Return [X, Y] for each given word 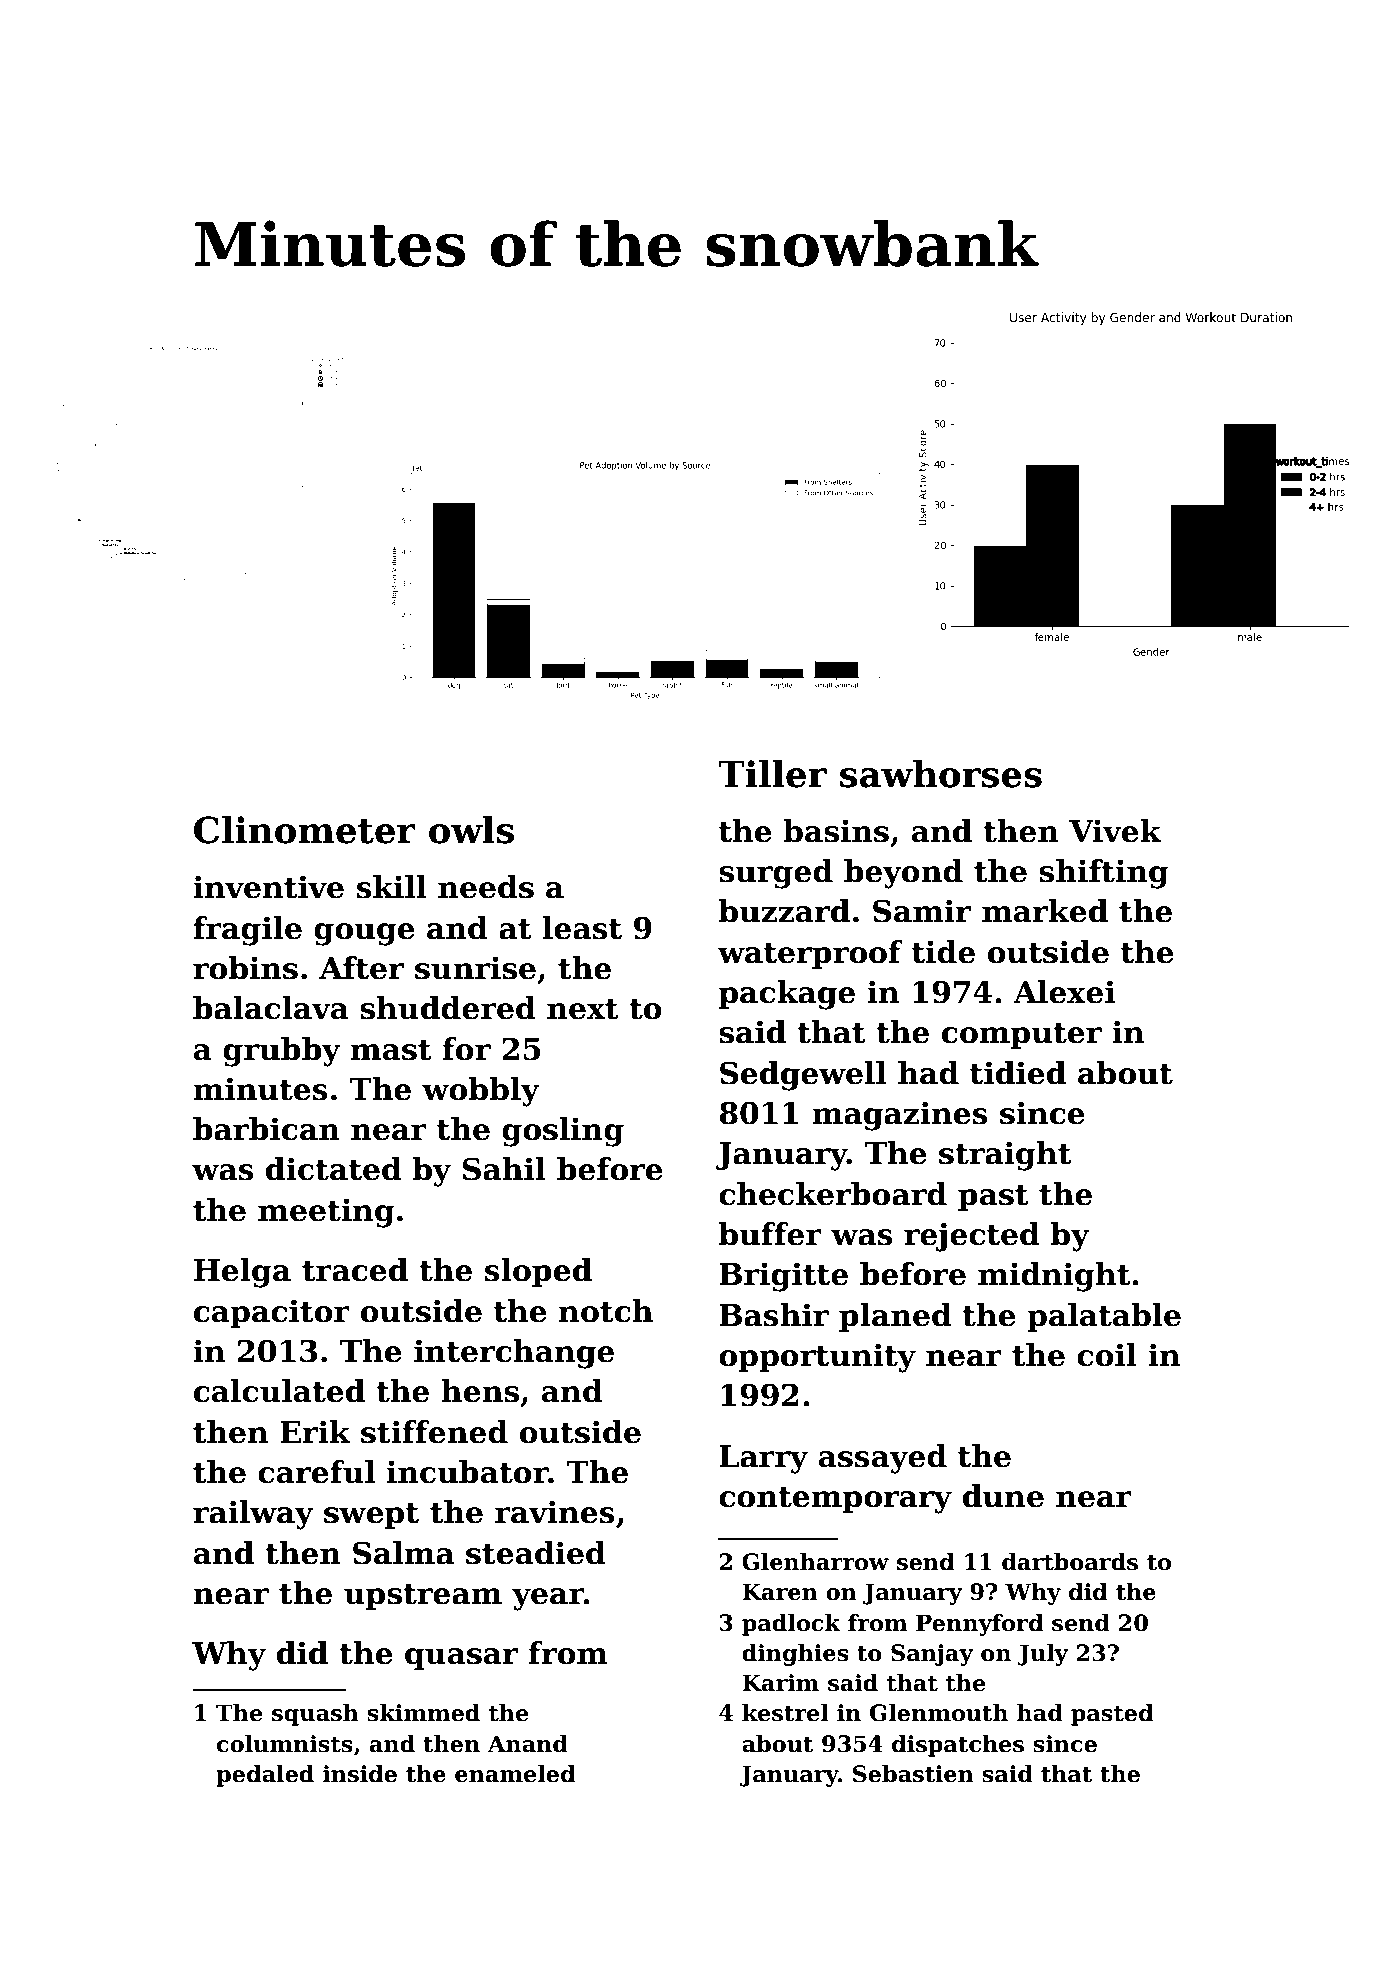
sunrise [475, 968]
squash [315, 1715]
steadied [536, 1553]
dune [1003, 1496]
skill [392, 887]
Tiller [772, 774]
